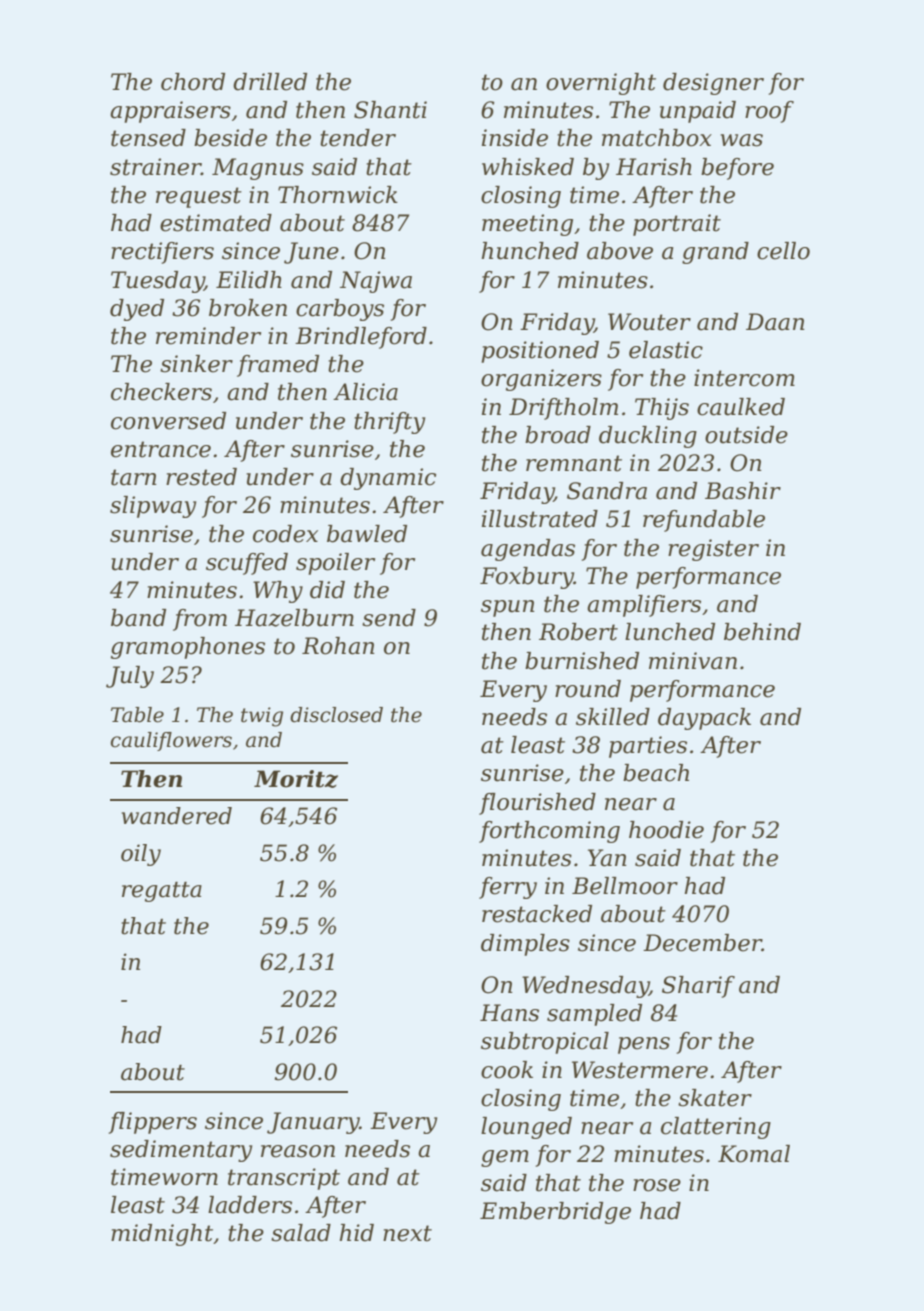  What do you see at coordinates (509, 1013) in the document?
I see `Hans` at bounding box center [509, 1013].
